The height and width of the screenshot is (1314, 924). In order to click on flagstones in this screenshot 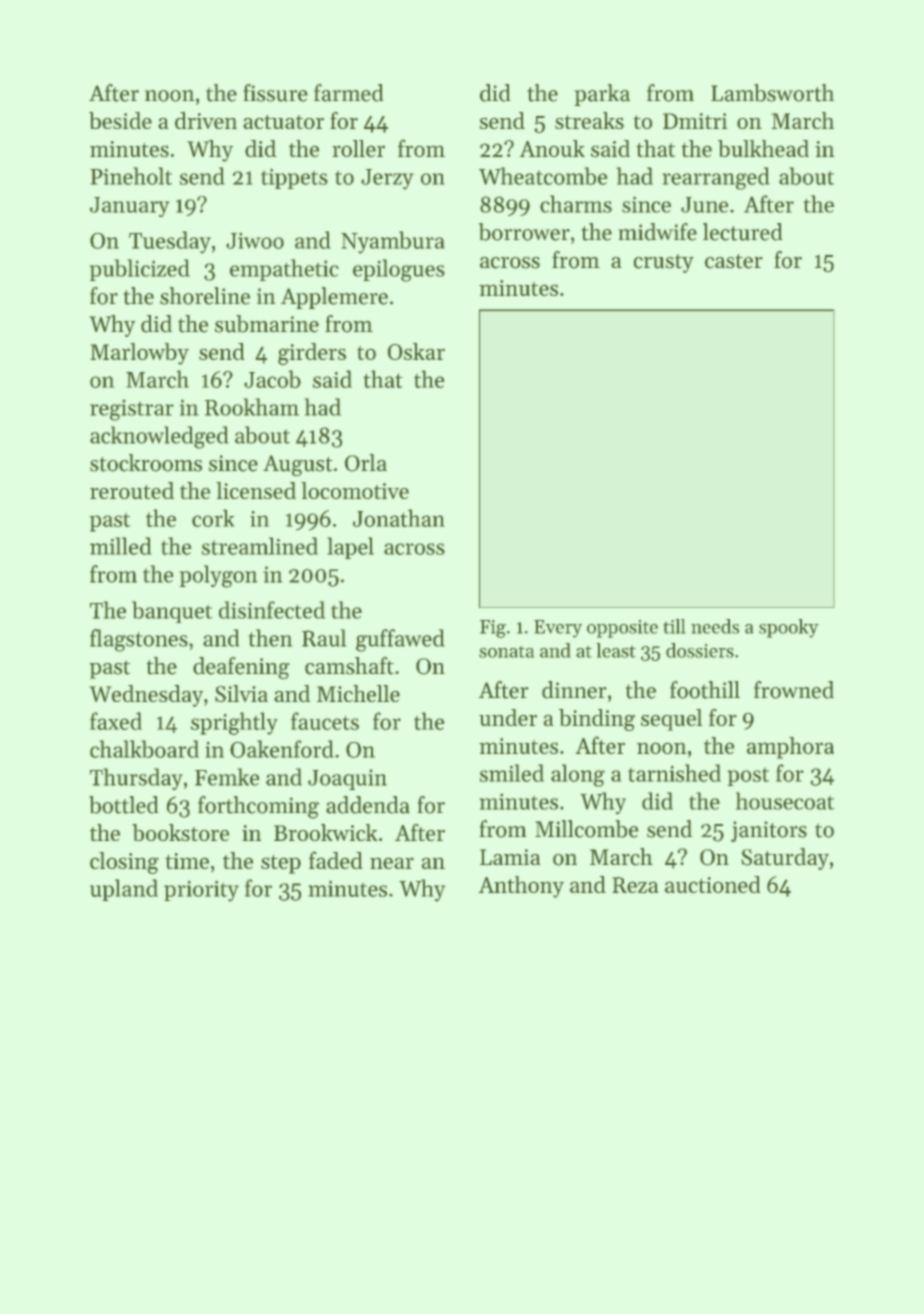, I will do `click(139, 640)`.
